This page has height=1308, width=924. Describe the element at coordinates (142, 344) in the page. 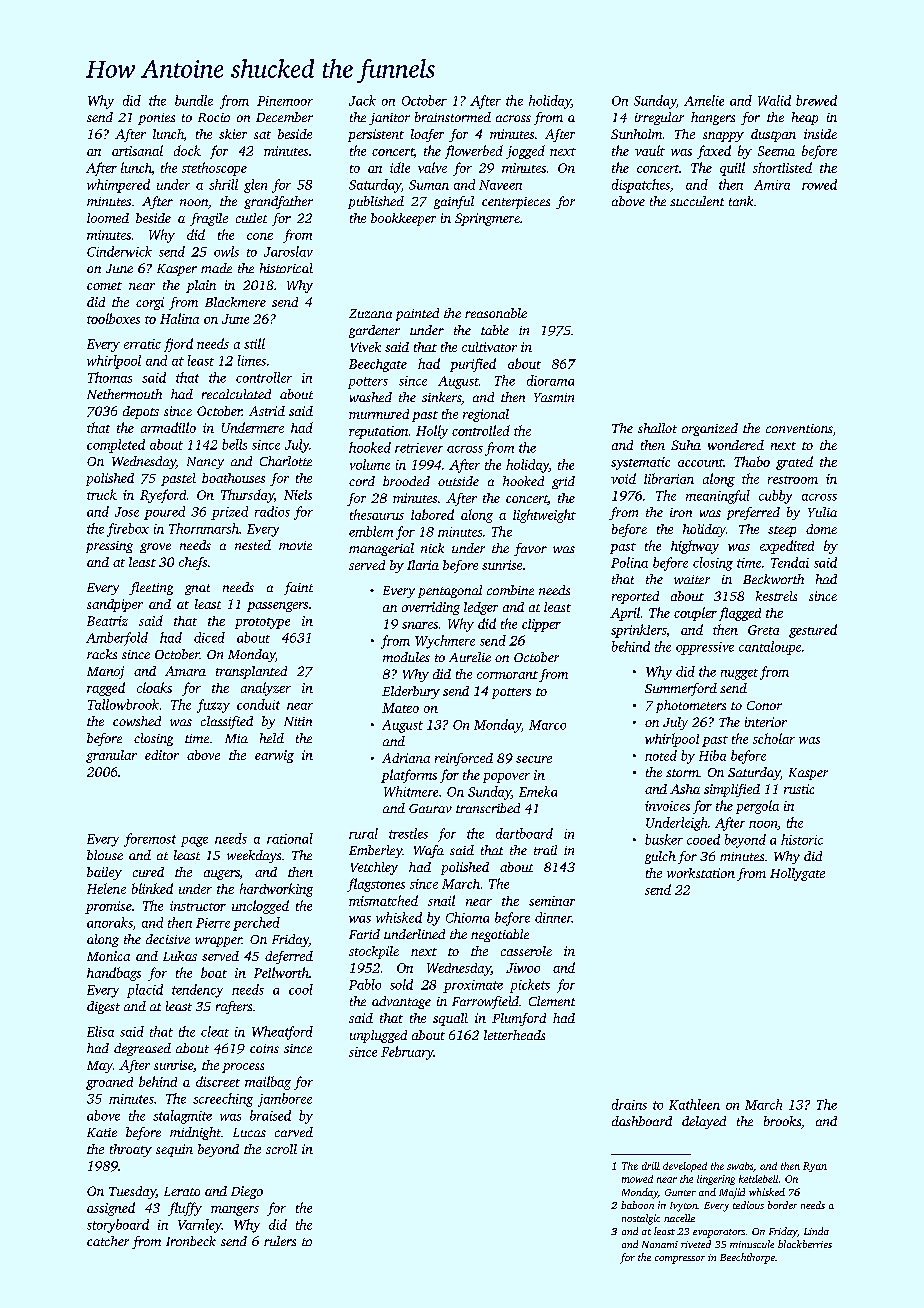

I see `erratic` at that location.
